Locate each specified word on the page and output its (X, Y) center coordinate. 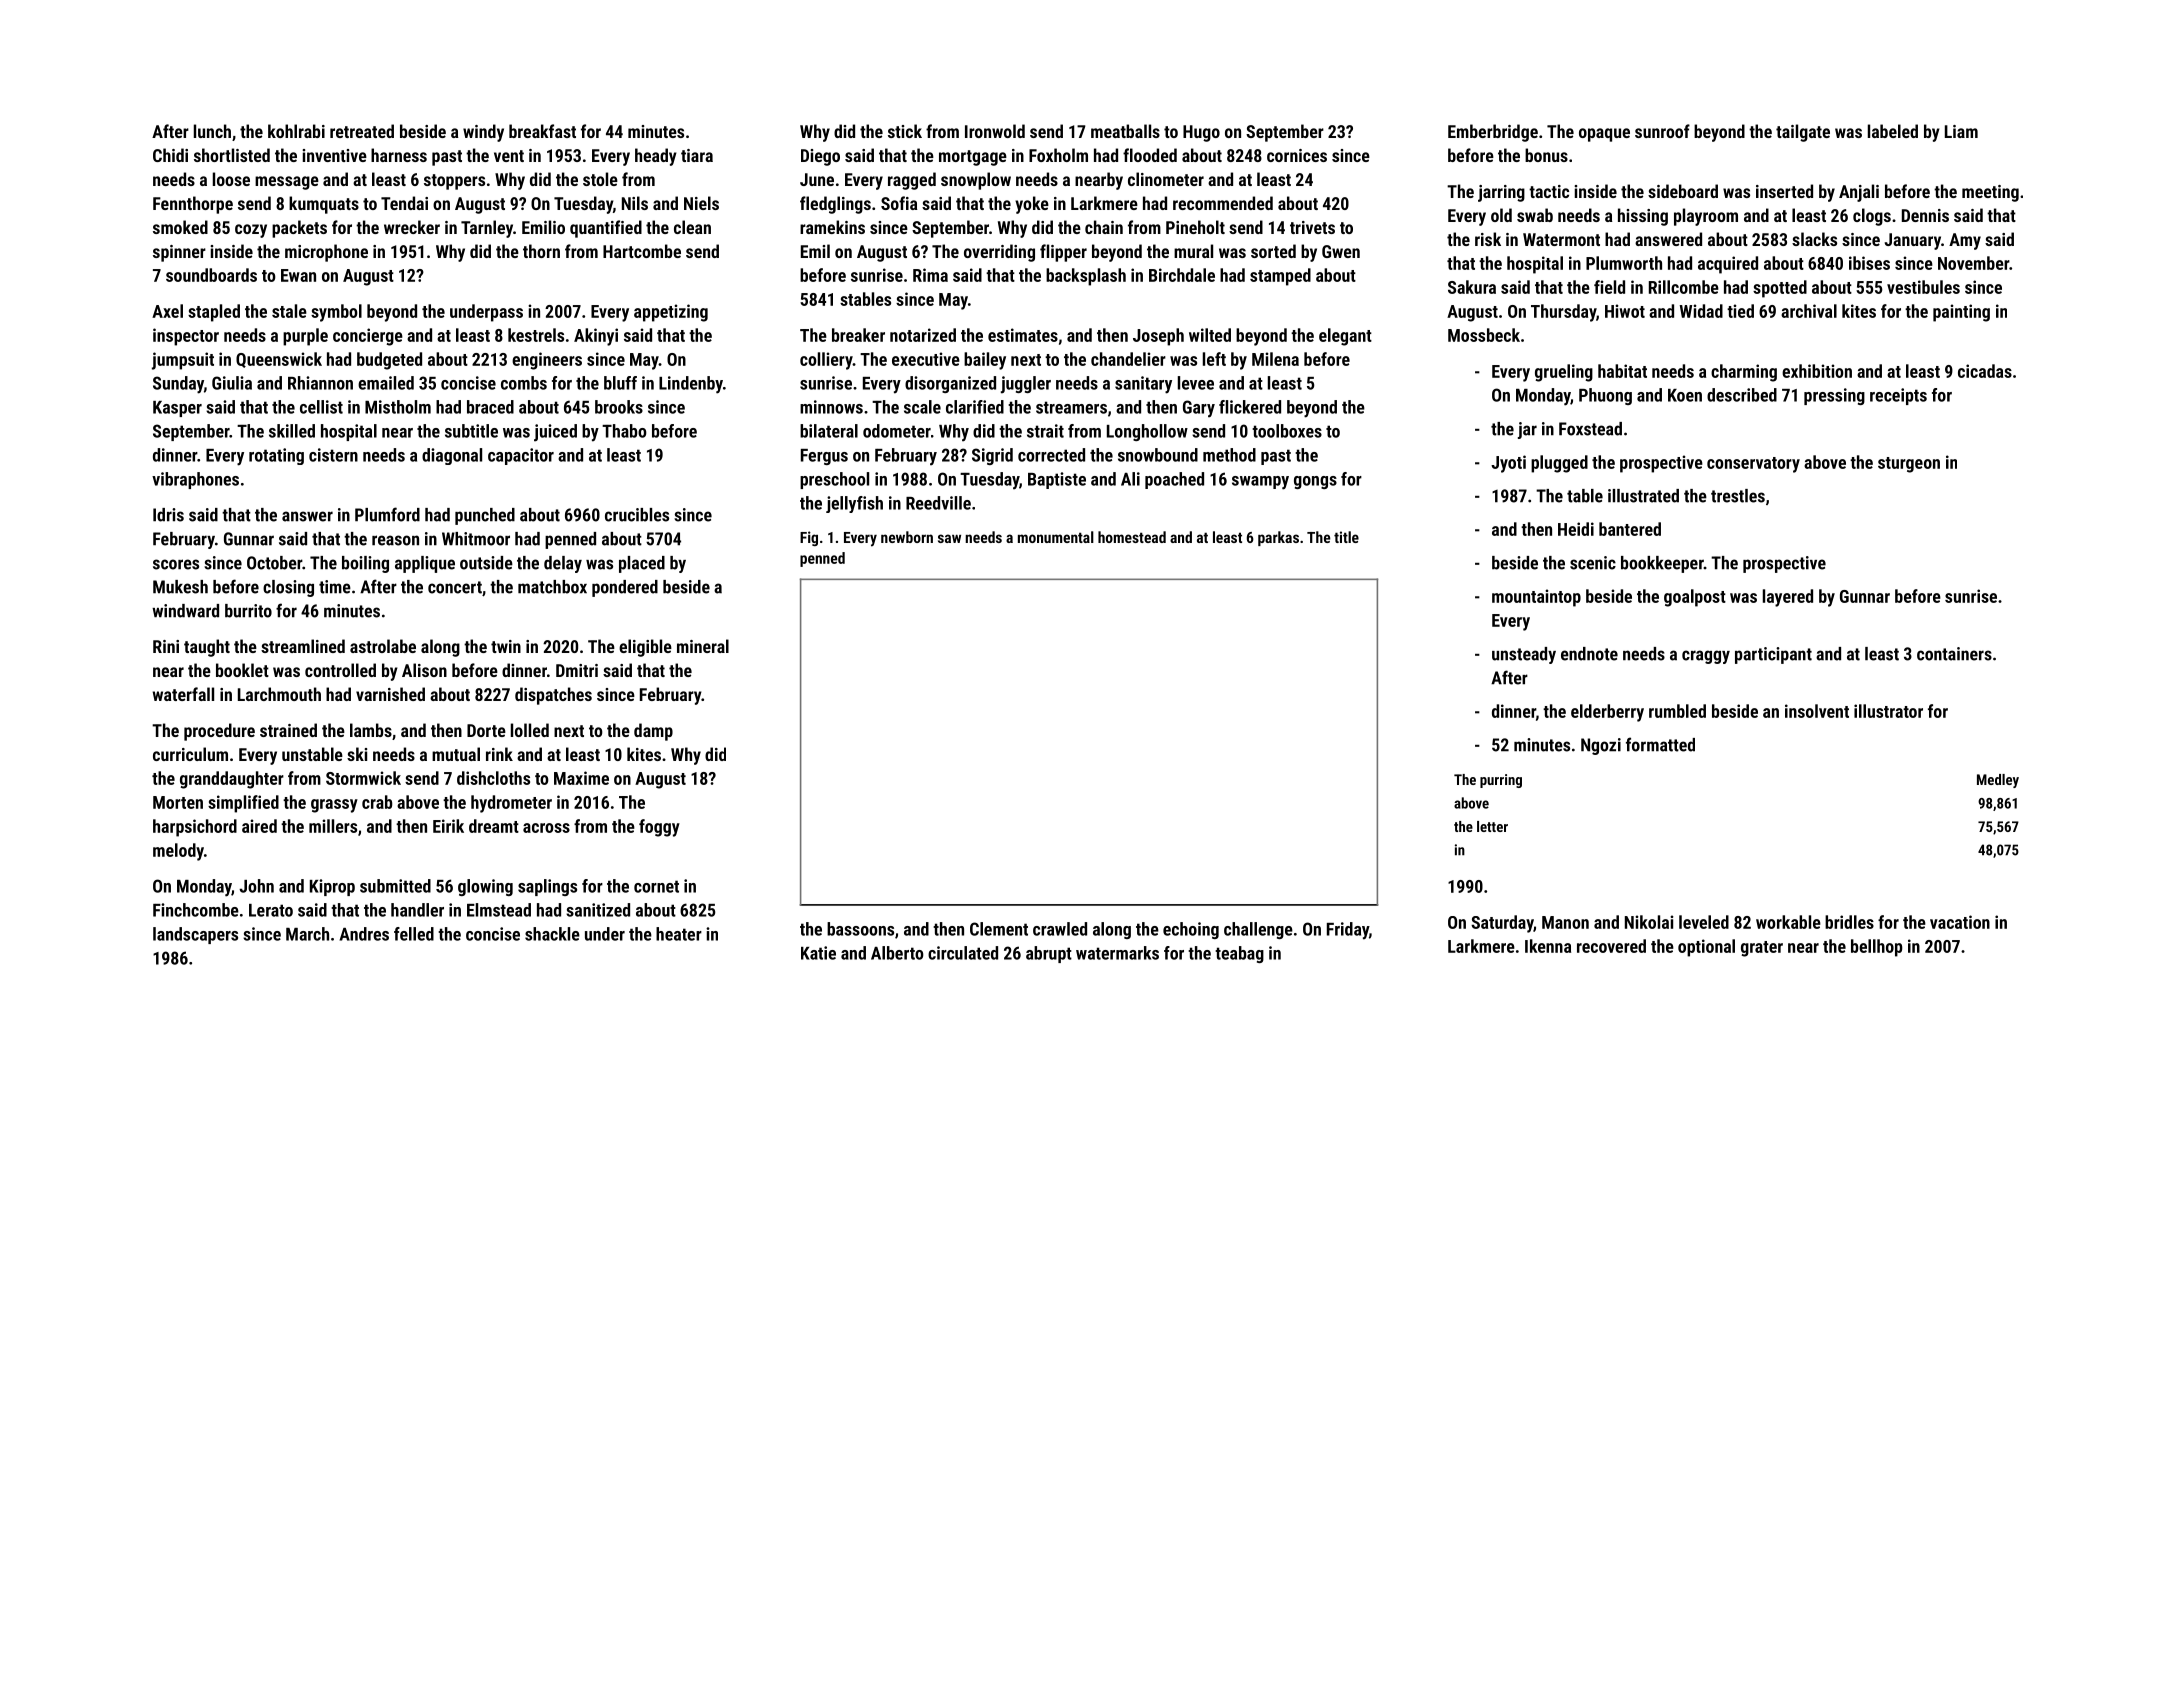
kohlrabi (296, 131)
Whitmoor (476, 539)
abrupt (1049, 954)
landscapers (195, 935)
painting (1961, 313)
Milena (1275, 359)
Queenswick (279, 360)
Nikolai (1649, 922)
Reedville (938, 503)
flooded (1150, 155)
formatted (1660, 744)
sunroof (1662, 131)
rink (499, 754)
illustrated (1643, 496)
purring (1501, 781)
